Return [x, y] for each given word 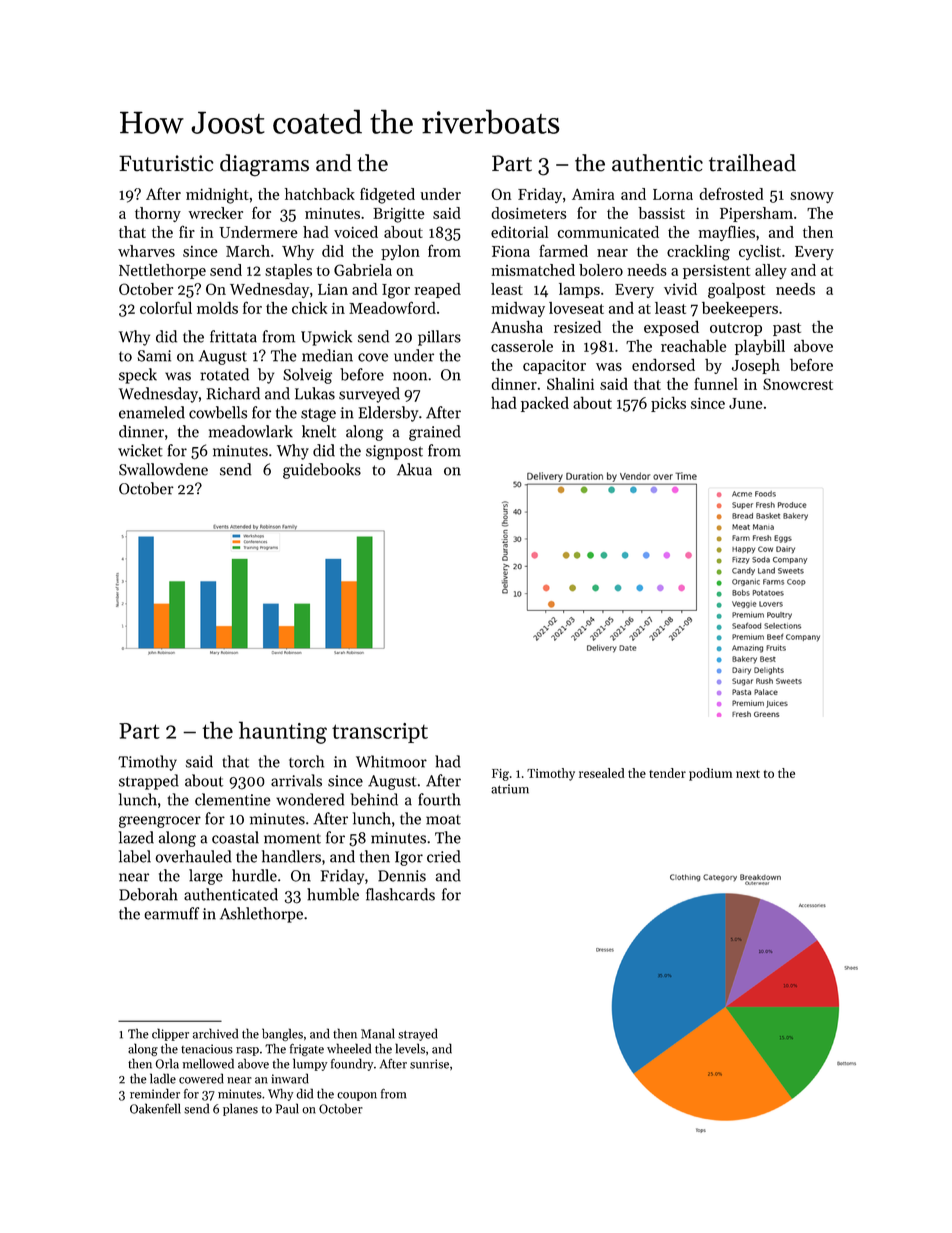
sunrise [429, 1064]
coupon [357, 1096]
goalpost [736, 291]
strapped [149, 782]
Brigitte [398, 215]
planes [240, 1109]
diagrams [264, 165]
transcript [380, 733]
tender [667, 773]
